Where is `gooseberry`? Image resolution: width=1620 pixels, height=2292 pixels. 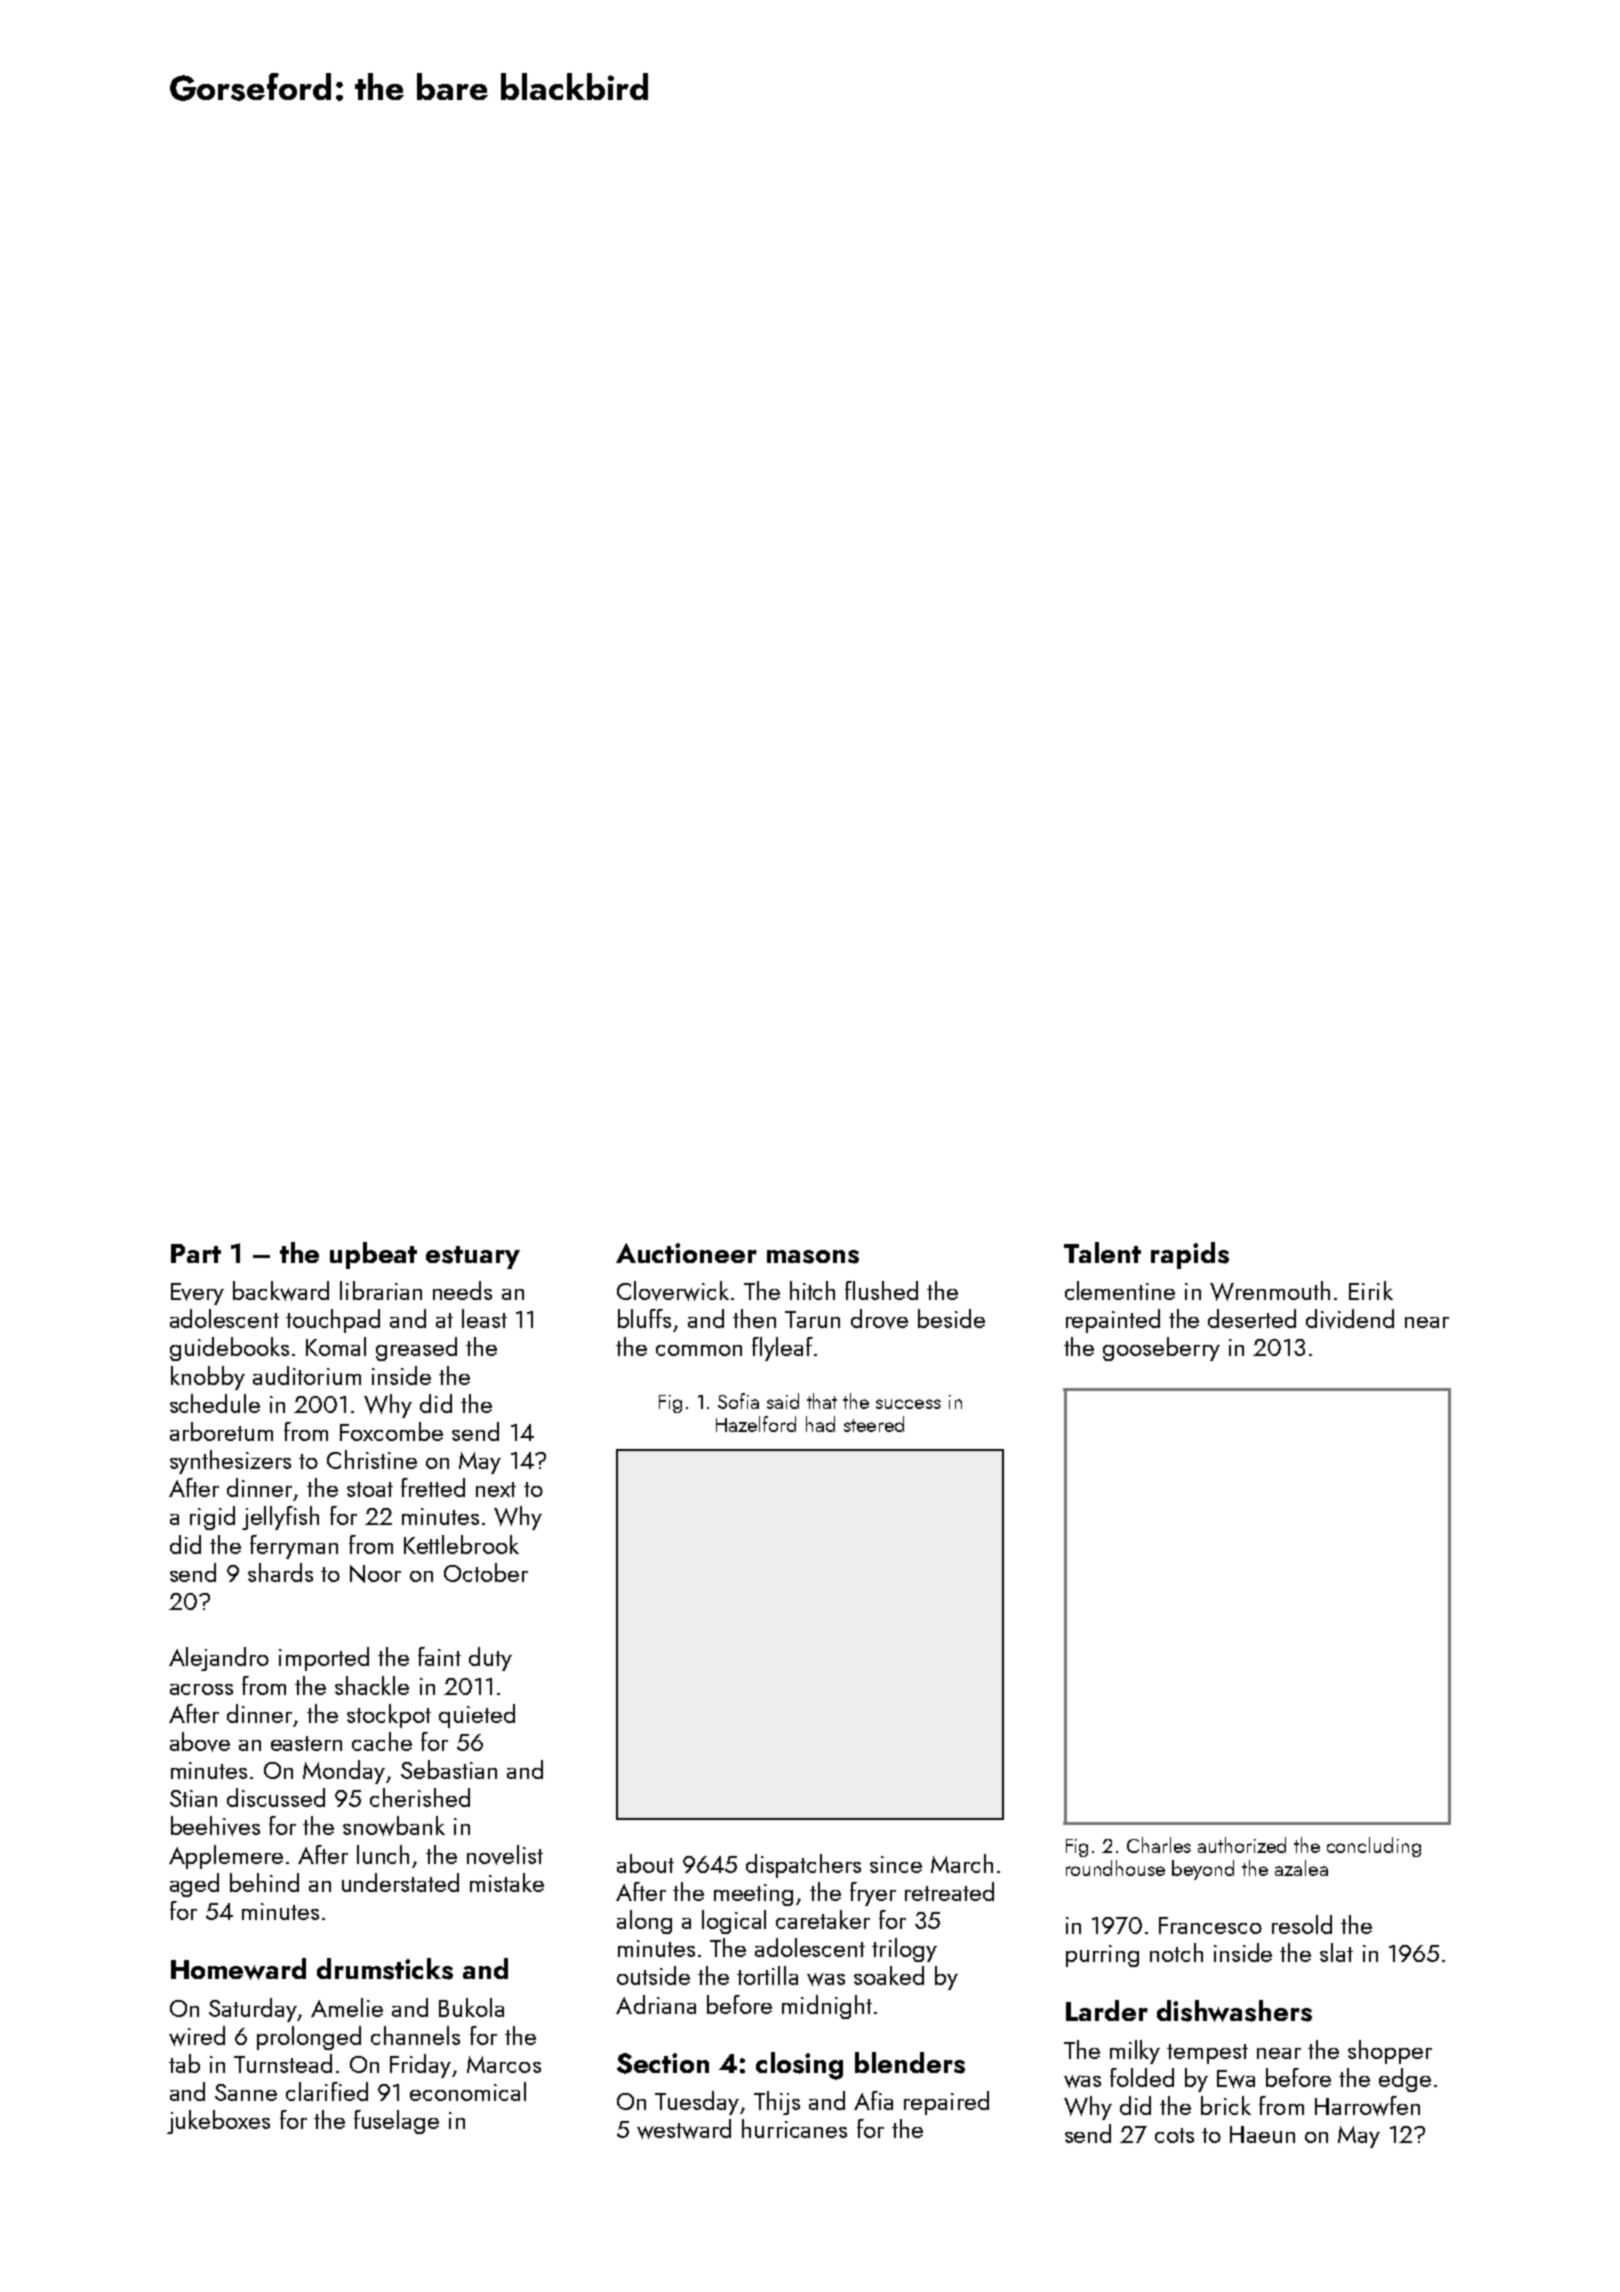
gooseberry is located at coordinates (1161, 1349).
